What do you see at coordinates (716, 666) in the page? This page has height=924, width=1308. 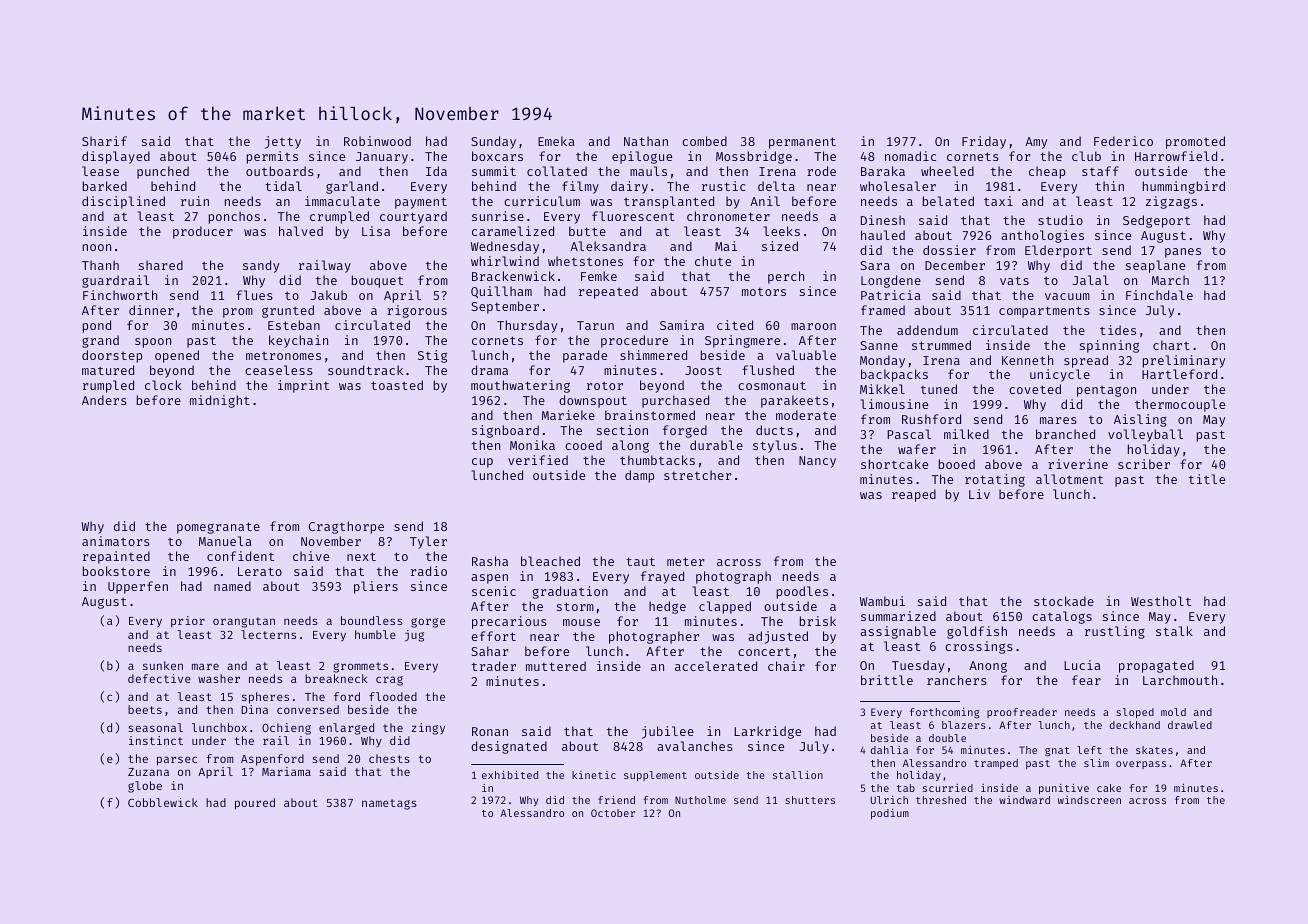 I see `accelerated` at bounding box center [716, 666].
